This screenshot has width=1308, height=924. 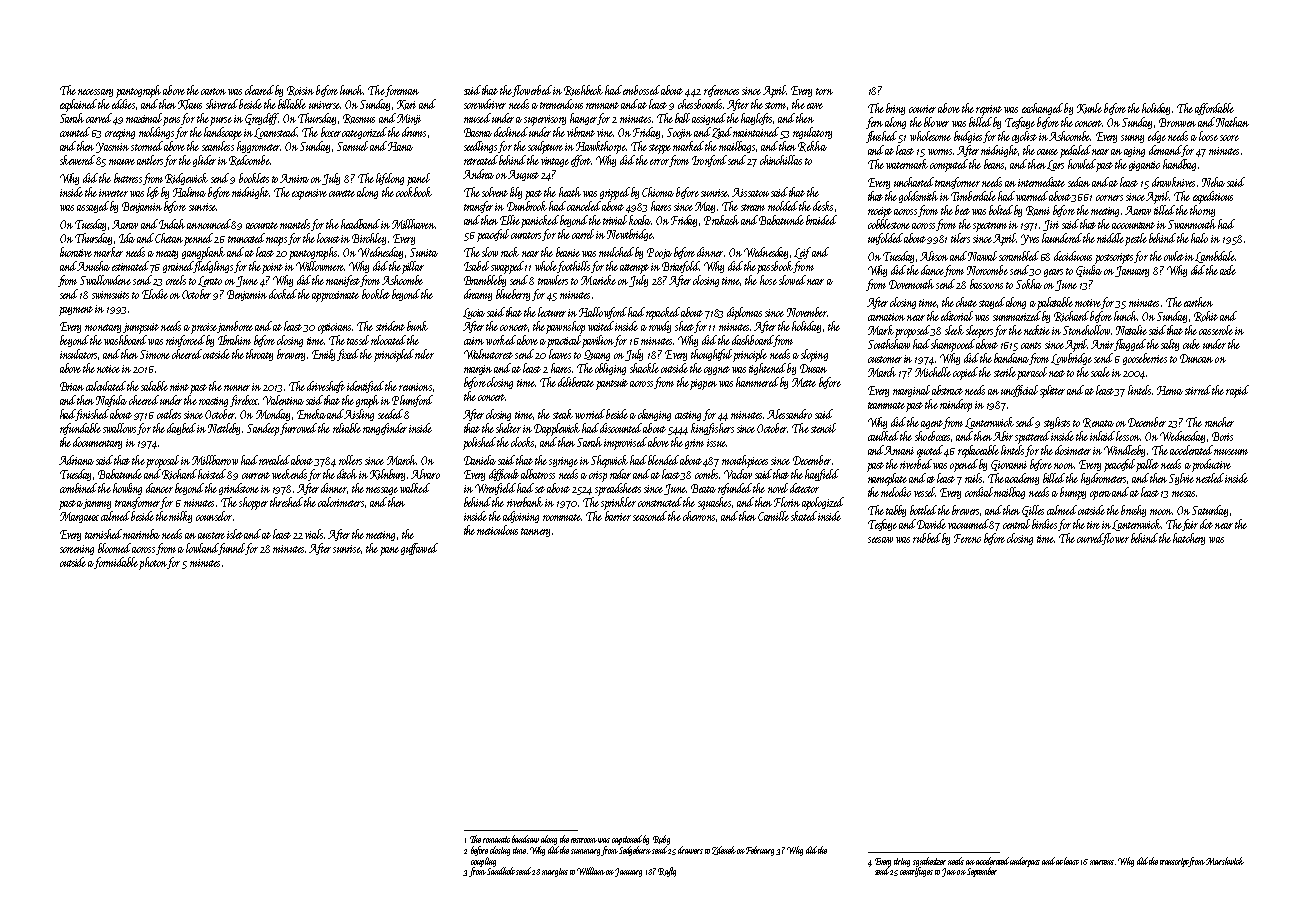 I want to click on necessary, so click(x=95, y=93).
